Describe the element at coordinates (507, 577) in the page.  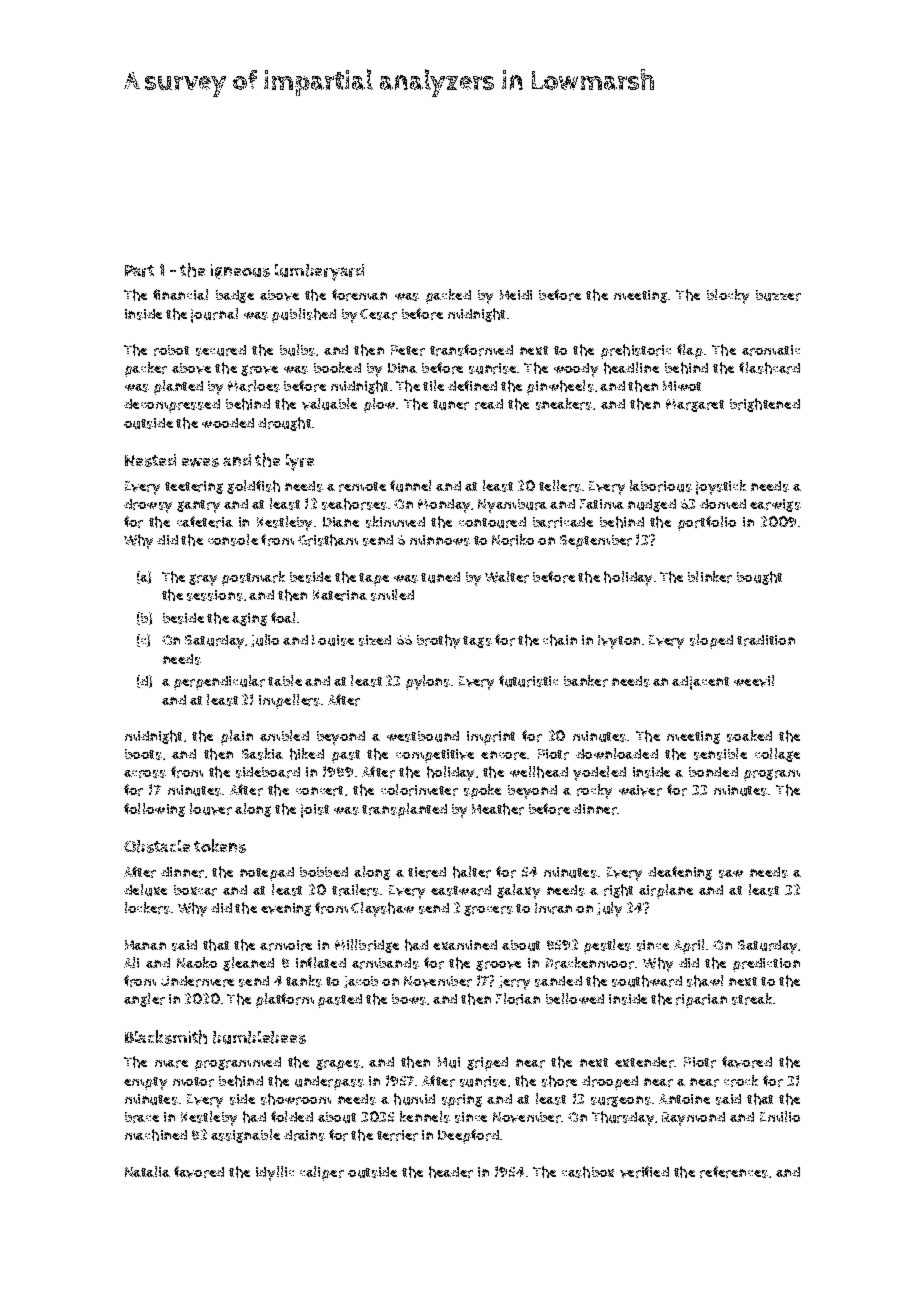
I see `Walter` at that location.
